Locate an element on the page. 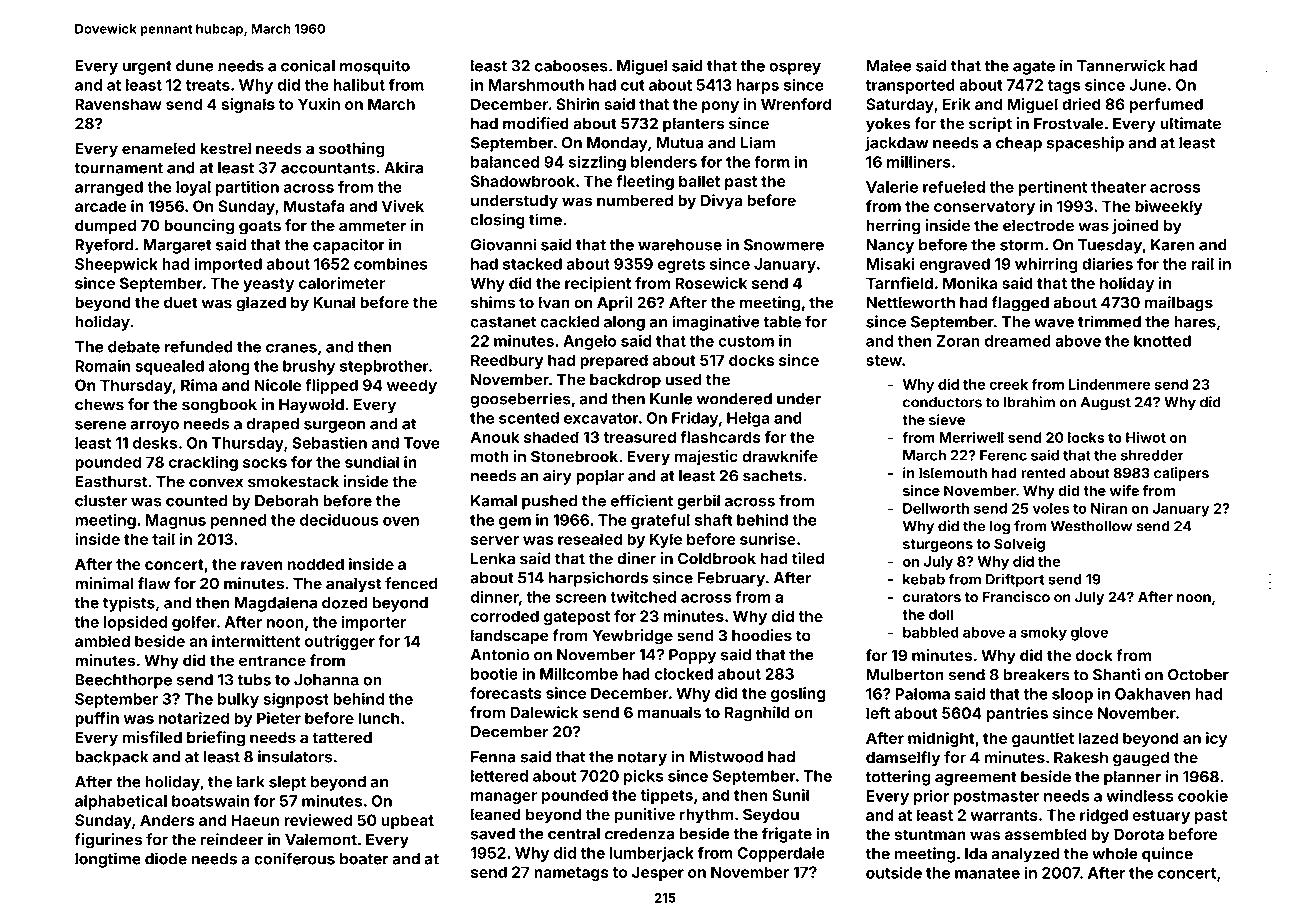  Johanna is located at coordinates (326, 680).
